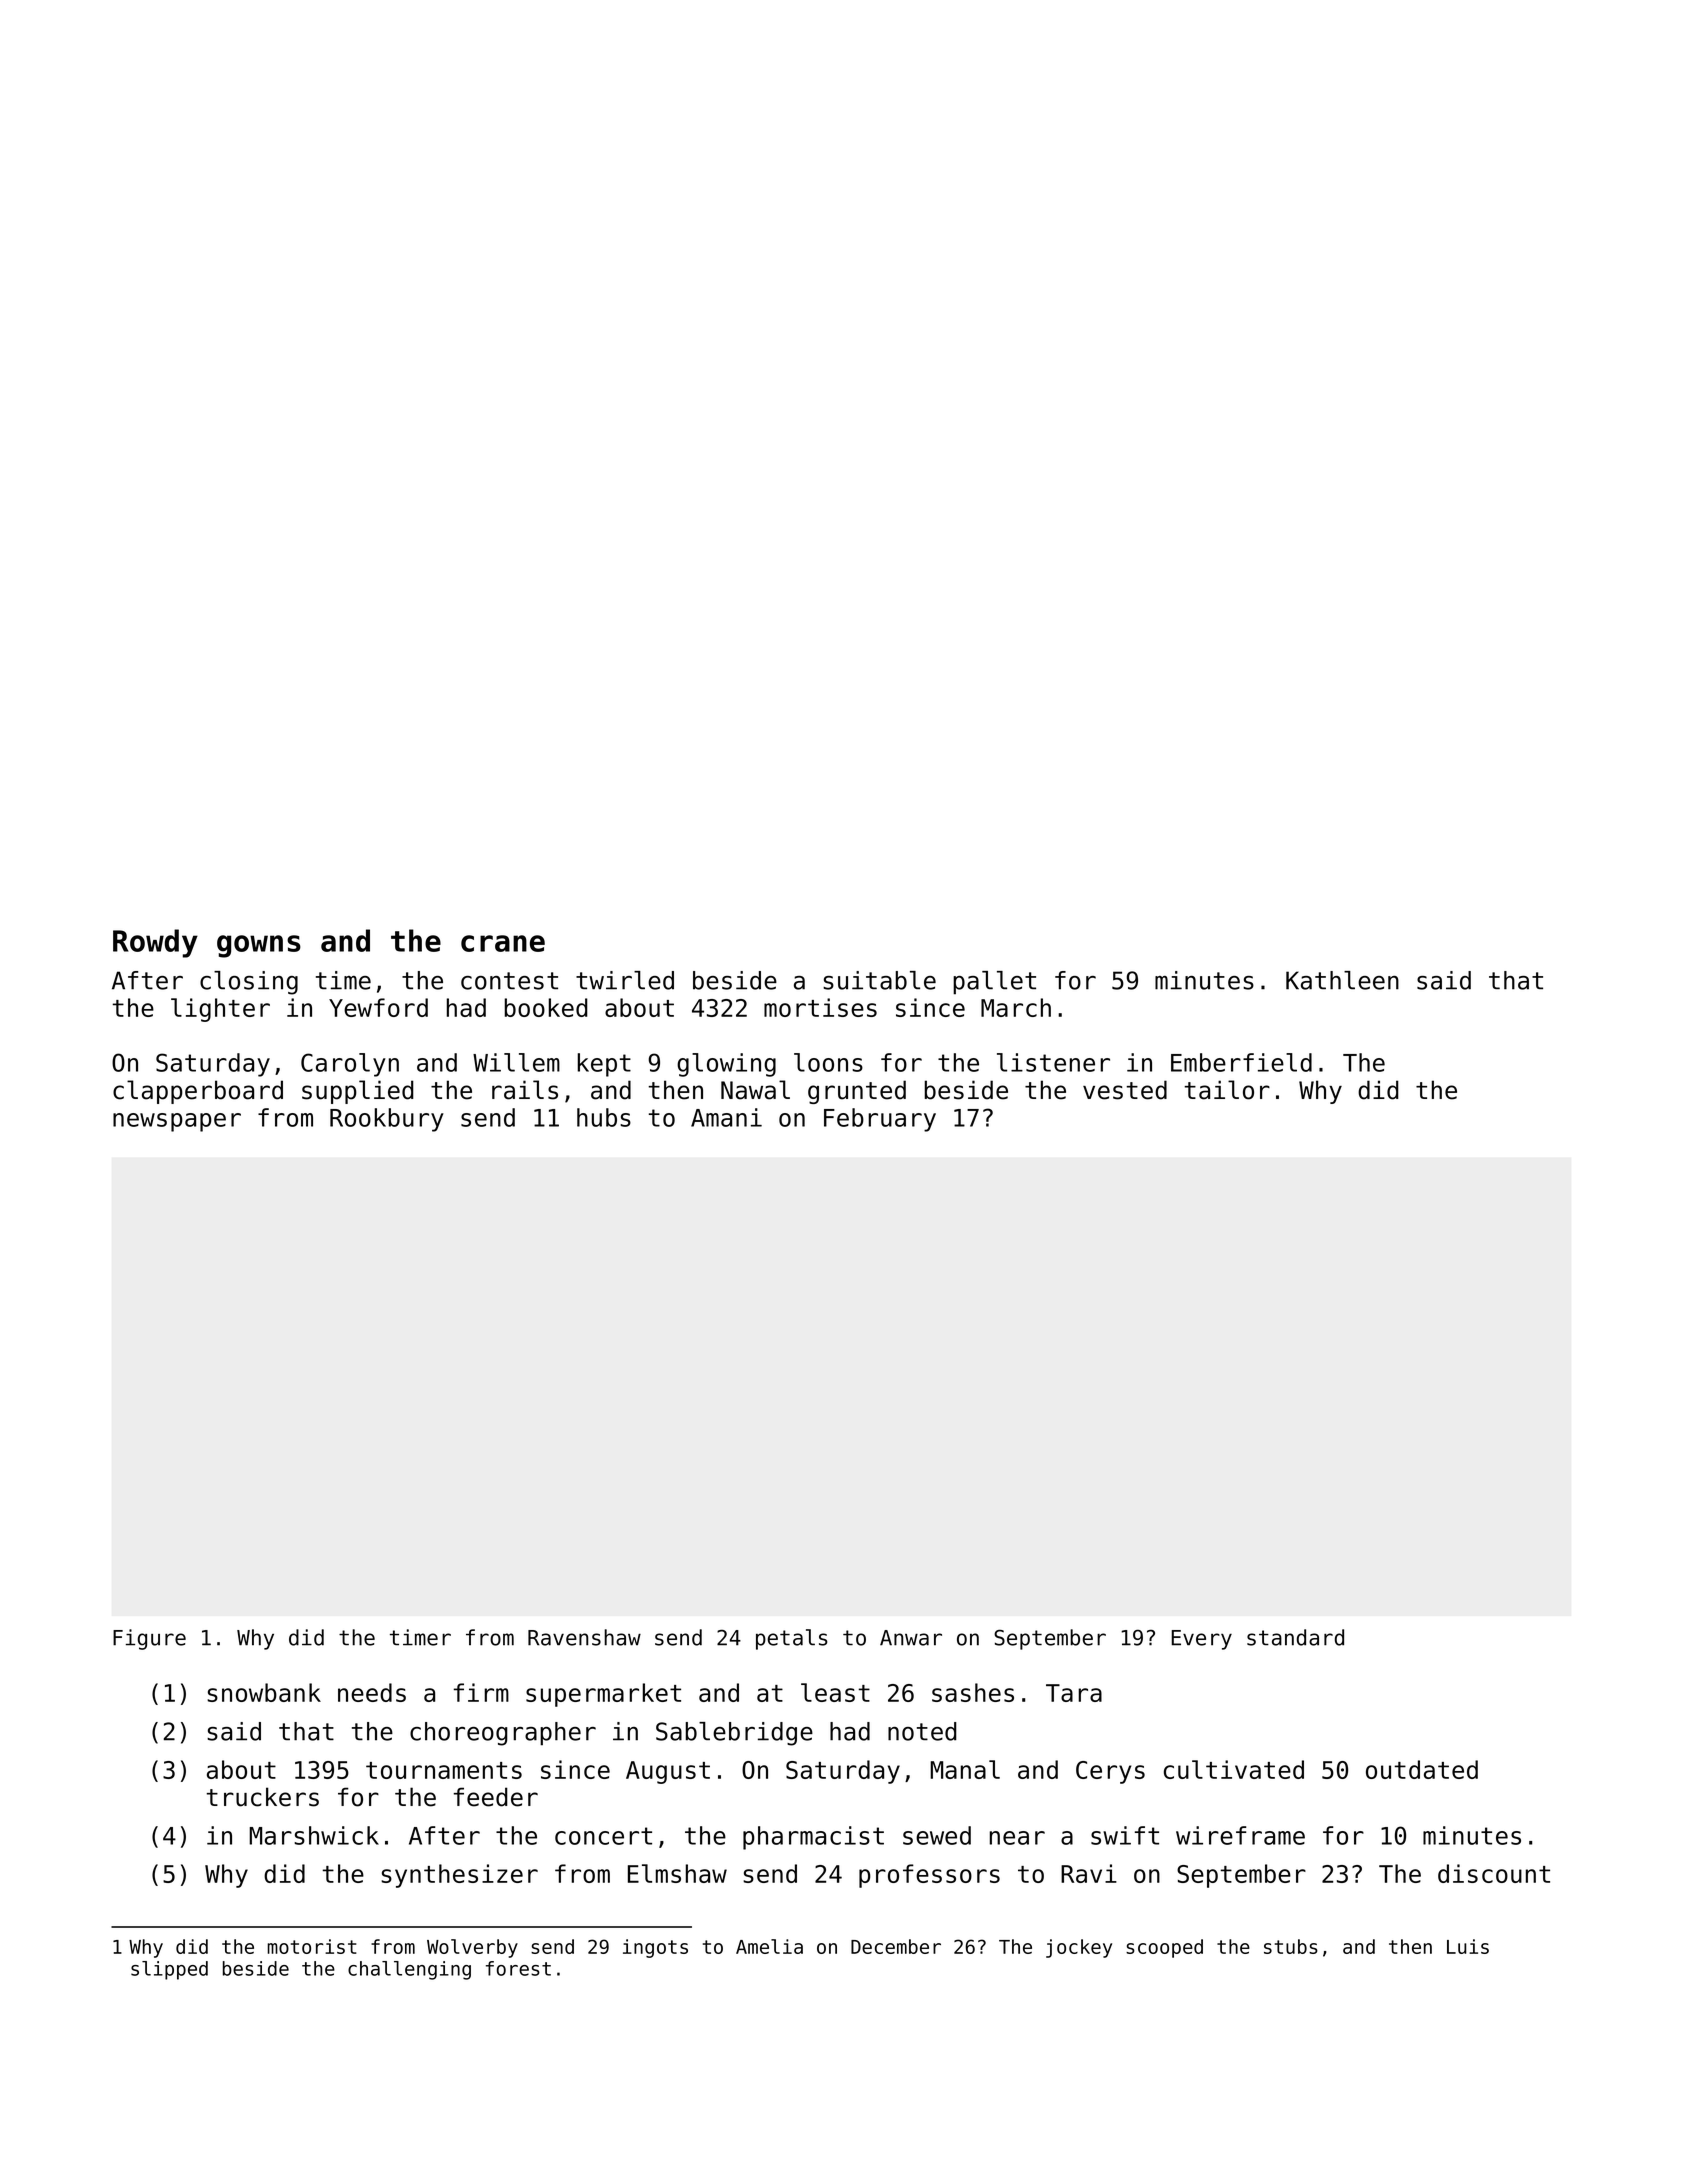  What do you see at coordinates (387, 1120) in the screenshot?
I see `Rookbury` at bounding box center [387, 1120].
